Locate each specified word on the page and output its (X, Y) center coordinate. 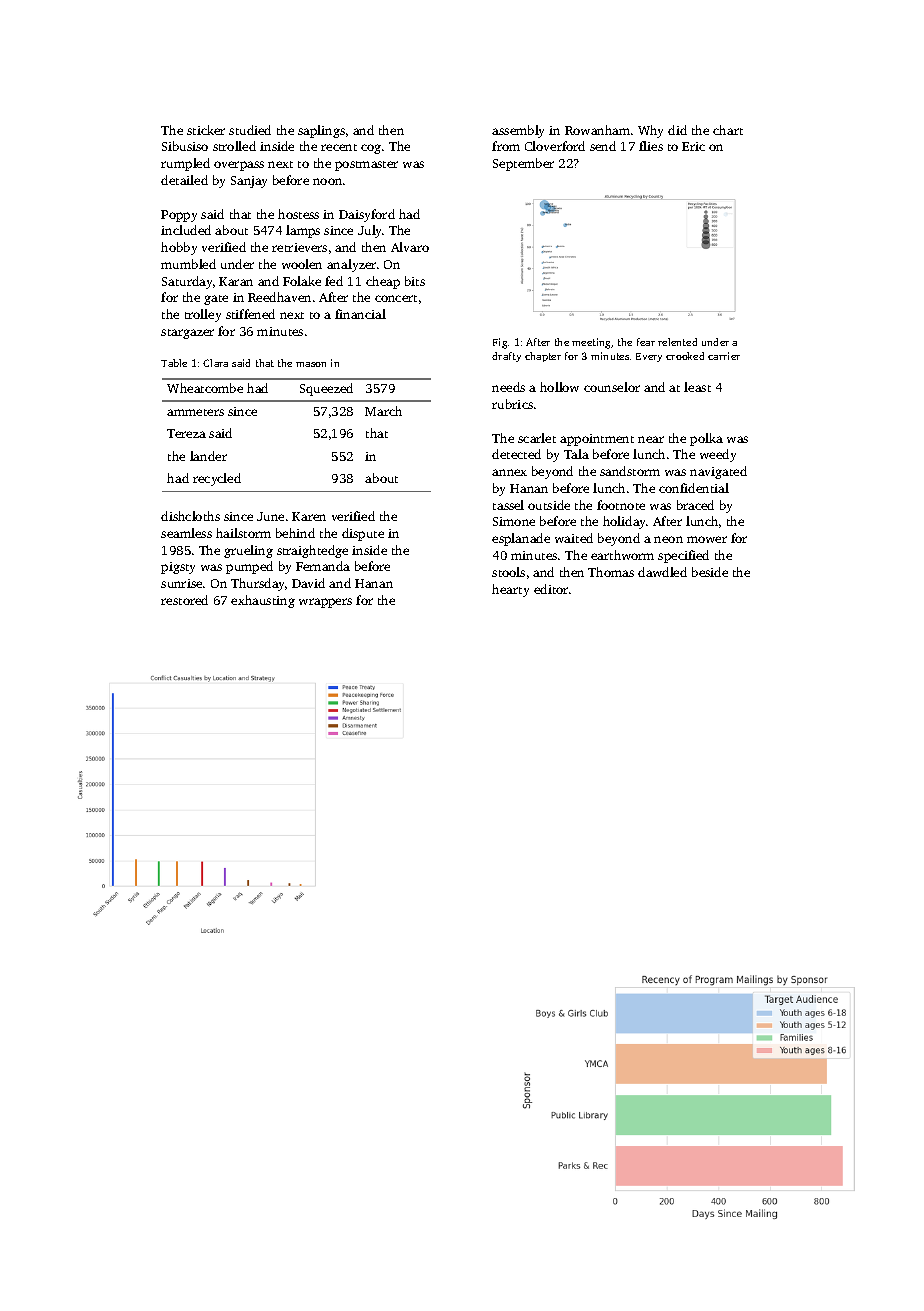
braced (695, 505)
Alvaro (410, 247)
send (603, 146)
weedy (718, 455)
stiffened (250, 314)
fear (646, 342)
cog (371, 149)
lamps (303, 231)
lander (208, 456)
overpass (239, 166)
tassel (508, 505)
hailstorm (243, 533)
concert (396, 298)
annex (509, 472)
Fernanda (323, 566)
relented (677, 342)
